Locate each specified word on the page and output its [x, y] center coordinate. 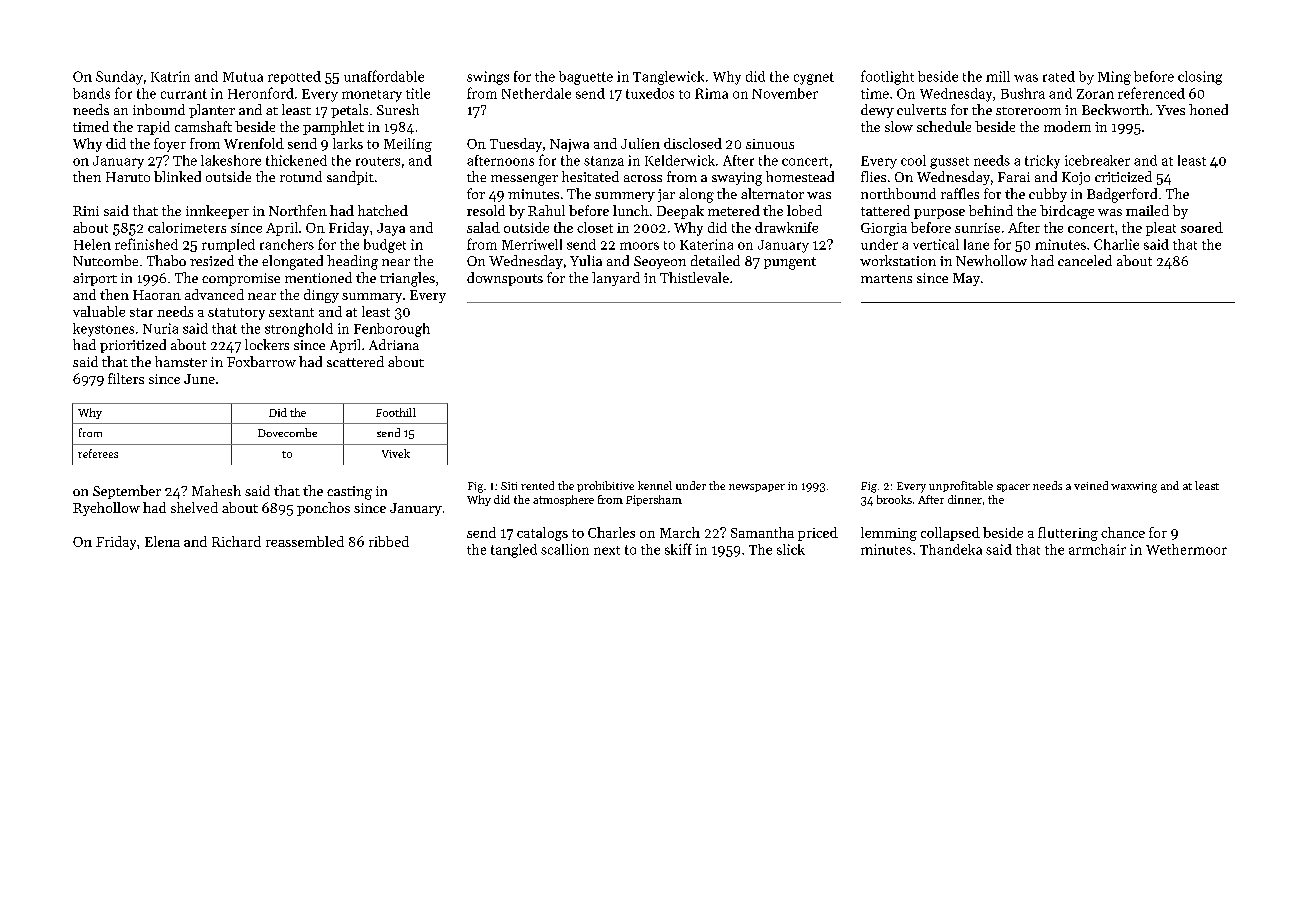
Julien [640, 143]
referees [98, 453]
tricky [1042, 162]
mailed [1147, 210]
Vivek [396, 453]
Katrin [170, 76]
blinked [177, 176]
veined [1091, 485]
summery [625, 197]
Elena [162, 541]
